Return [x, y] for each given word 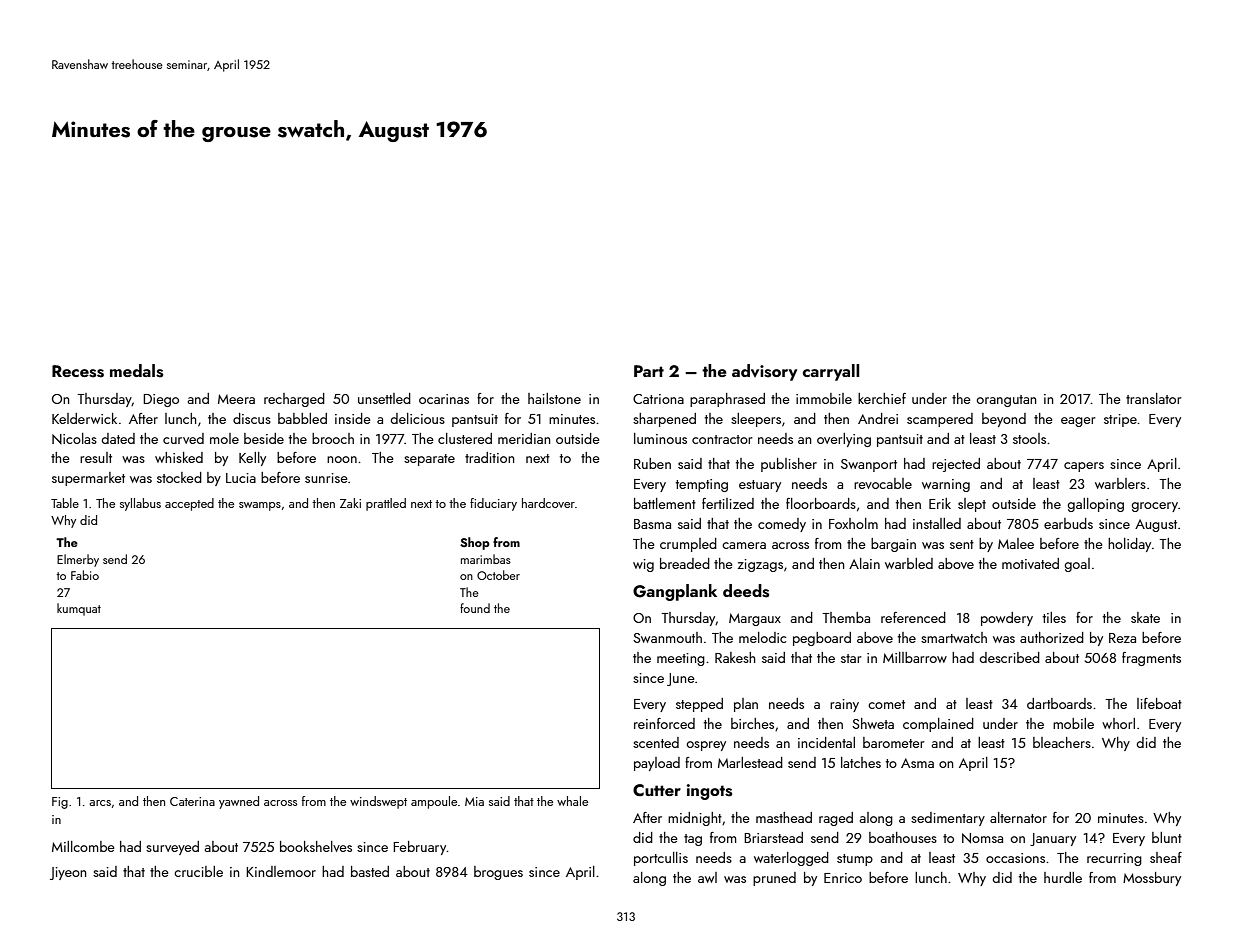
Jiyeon [68, 873]
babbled [302, 418]
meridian [524, 438]
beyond [1004, 420]
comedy [782, 525]
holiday [1129, 545]
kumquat [79, 609]
